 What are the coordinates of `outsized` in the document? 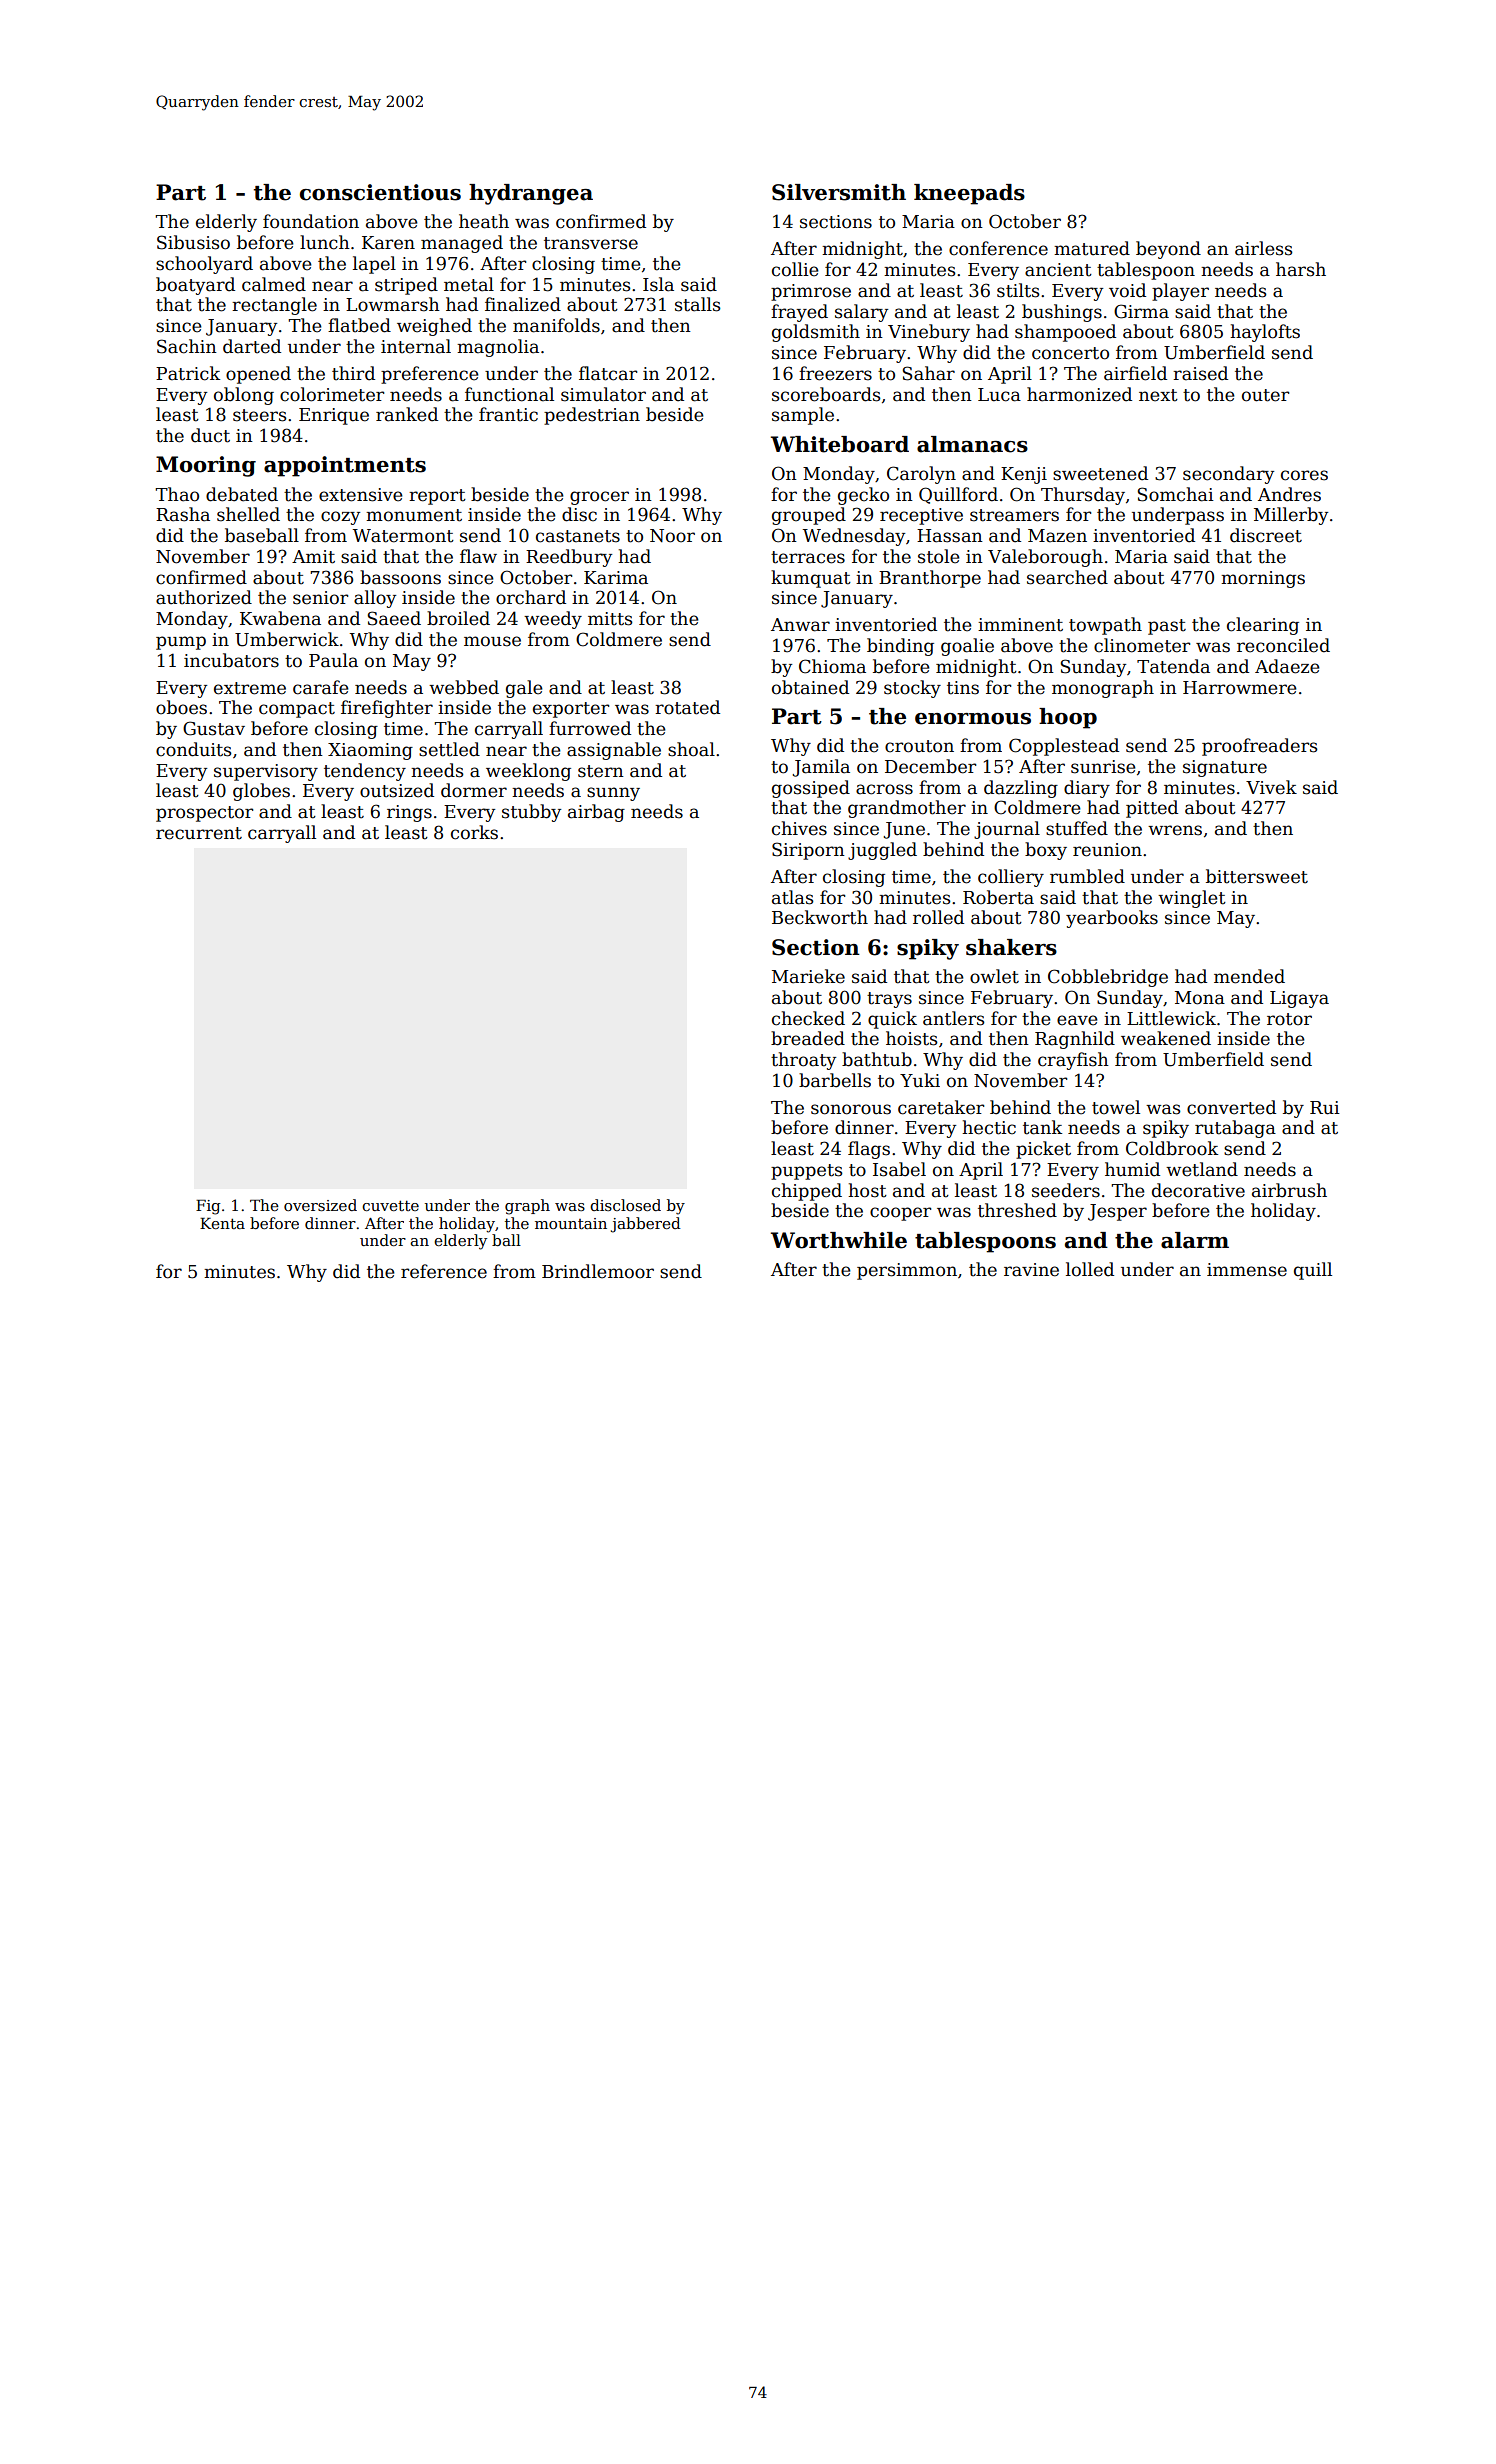 It's located at (397, 790).
